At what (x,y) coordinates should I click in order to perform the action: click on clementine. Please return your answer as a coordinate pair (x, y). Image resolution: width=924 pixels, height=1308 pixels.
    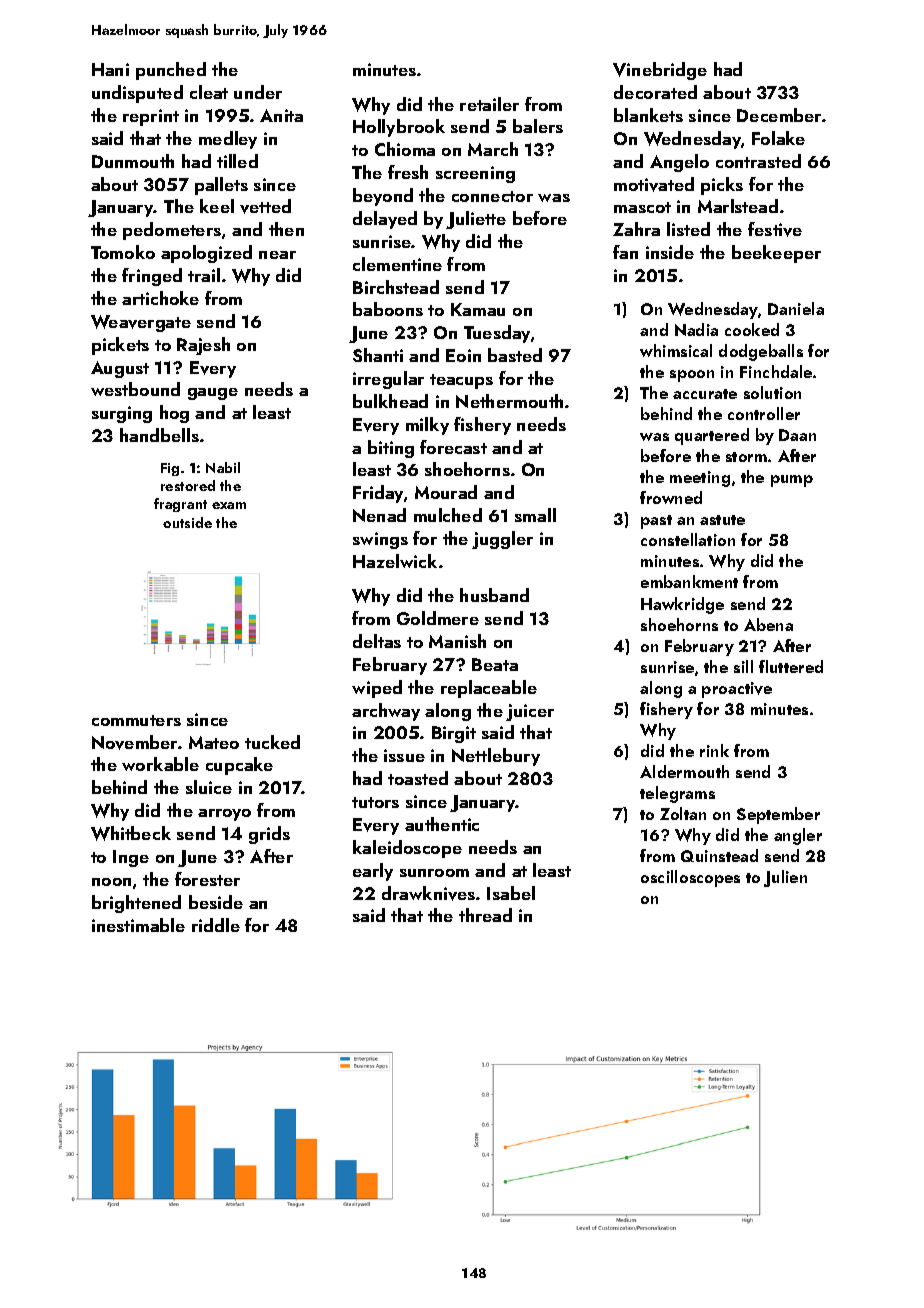
    Looking at the image, I should click on (397, 264).
